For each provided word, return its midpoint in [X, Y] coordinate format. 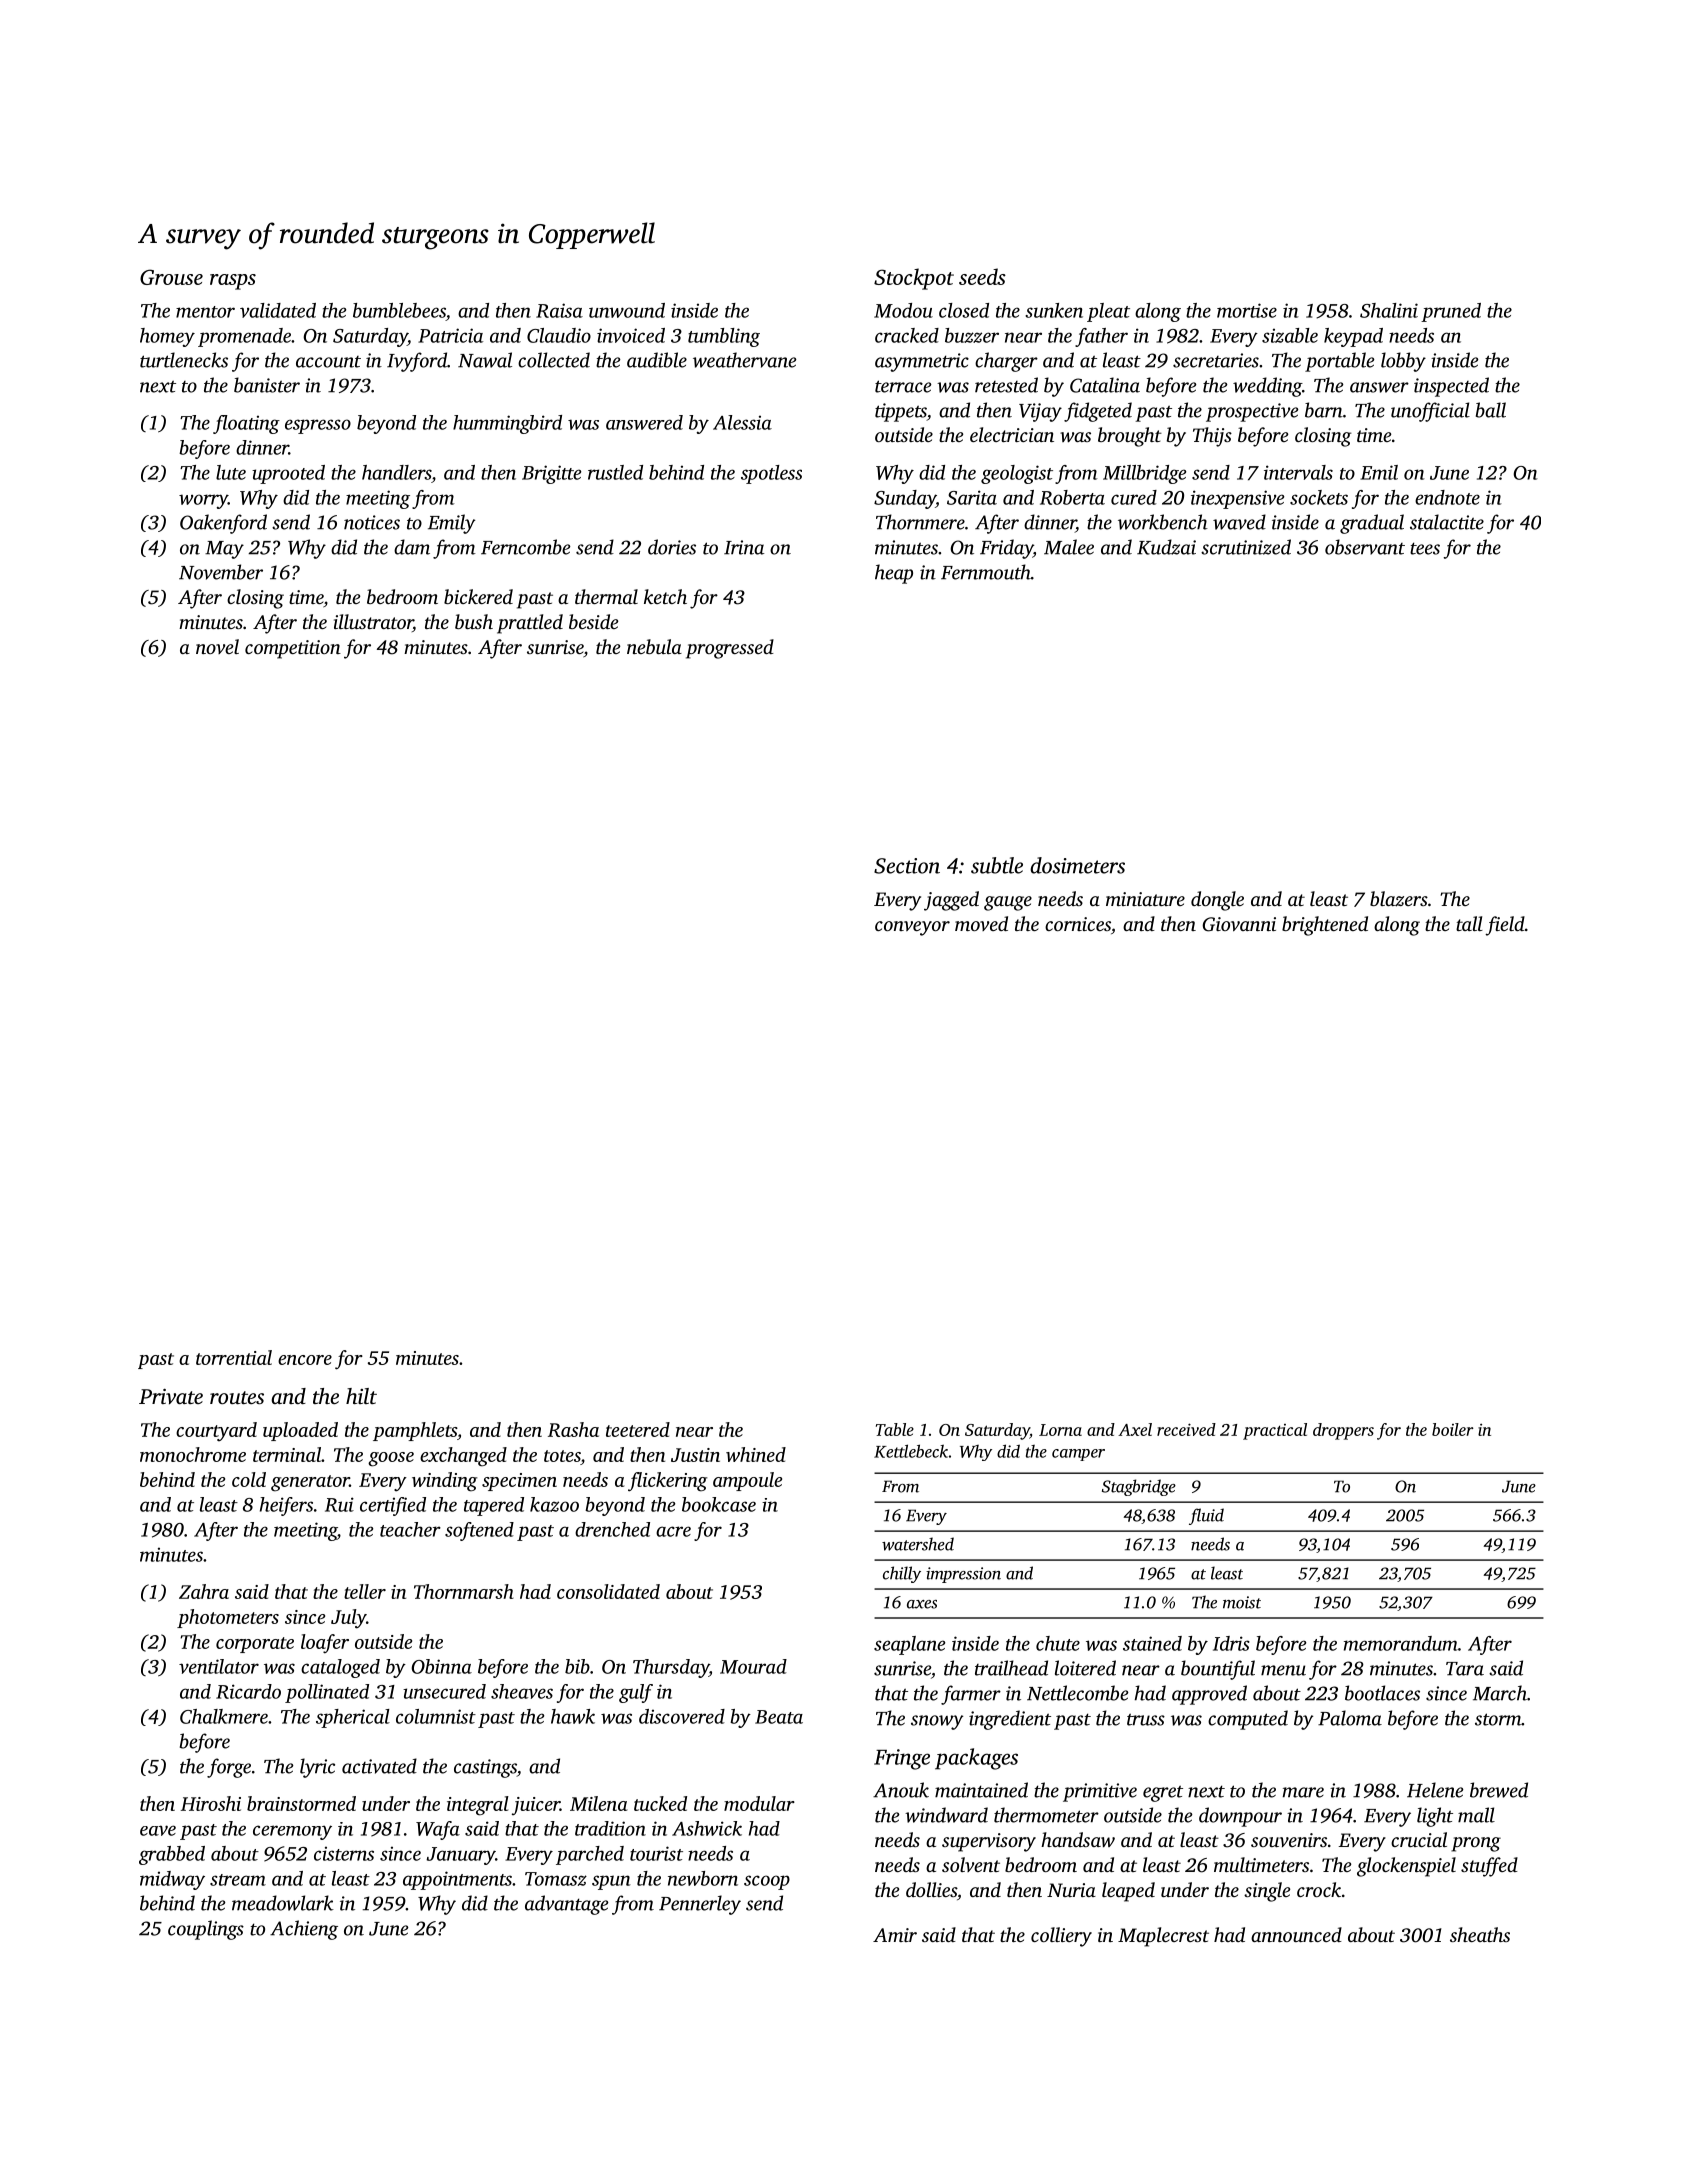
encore [305, 1360]
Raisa [559, 310]
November [221, 572]
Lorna [1060, 1430]
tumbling [724, 337]
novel [217, 646]
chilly [902, 1574]
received [1186, 1429]
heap [894, 574]
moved [981, 923]
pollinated [327, 1693]
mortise [1247, 310]
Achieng [304, 1930]
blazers [1399, 899]
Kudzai [1166, 547]
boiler [1453, 1429]
